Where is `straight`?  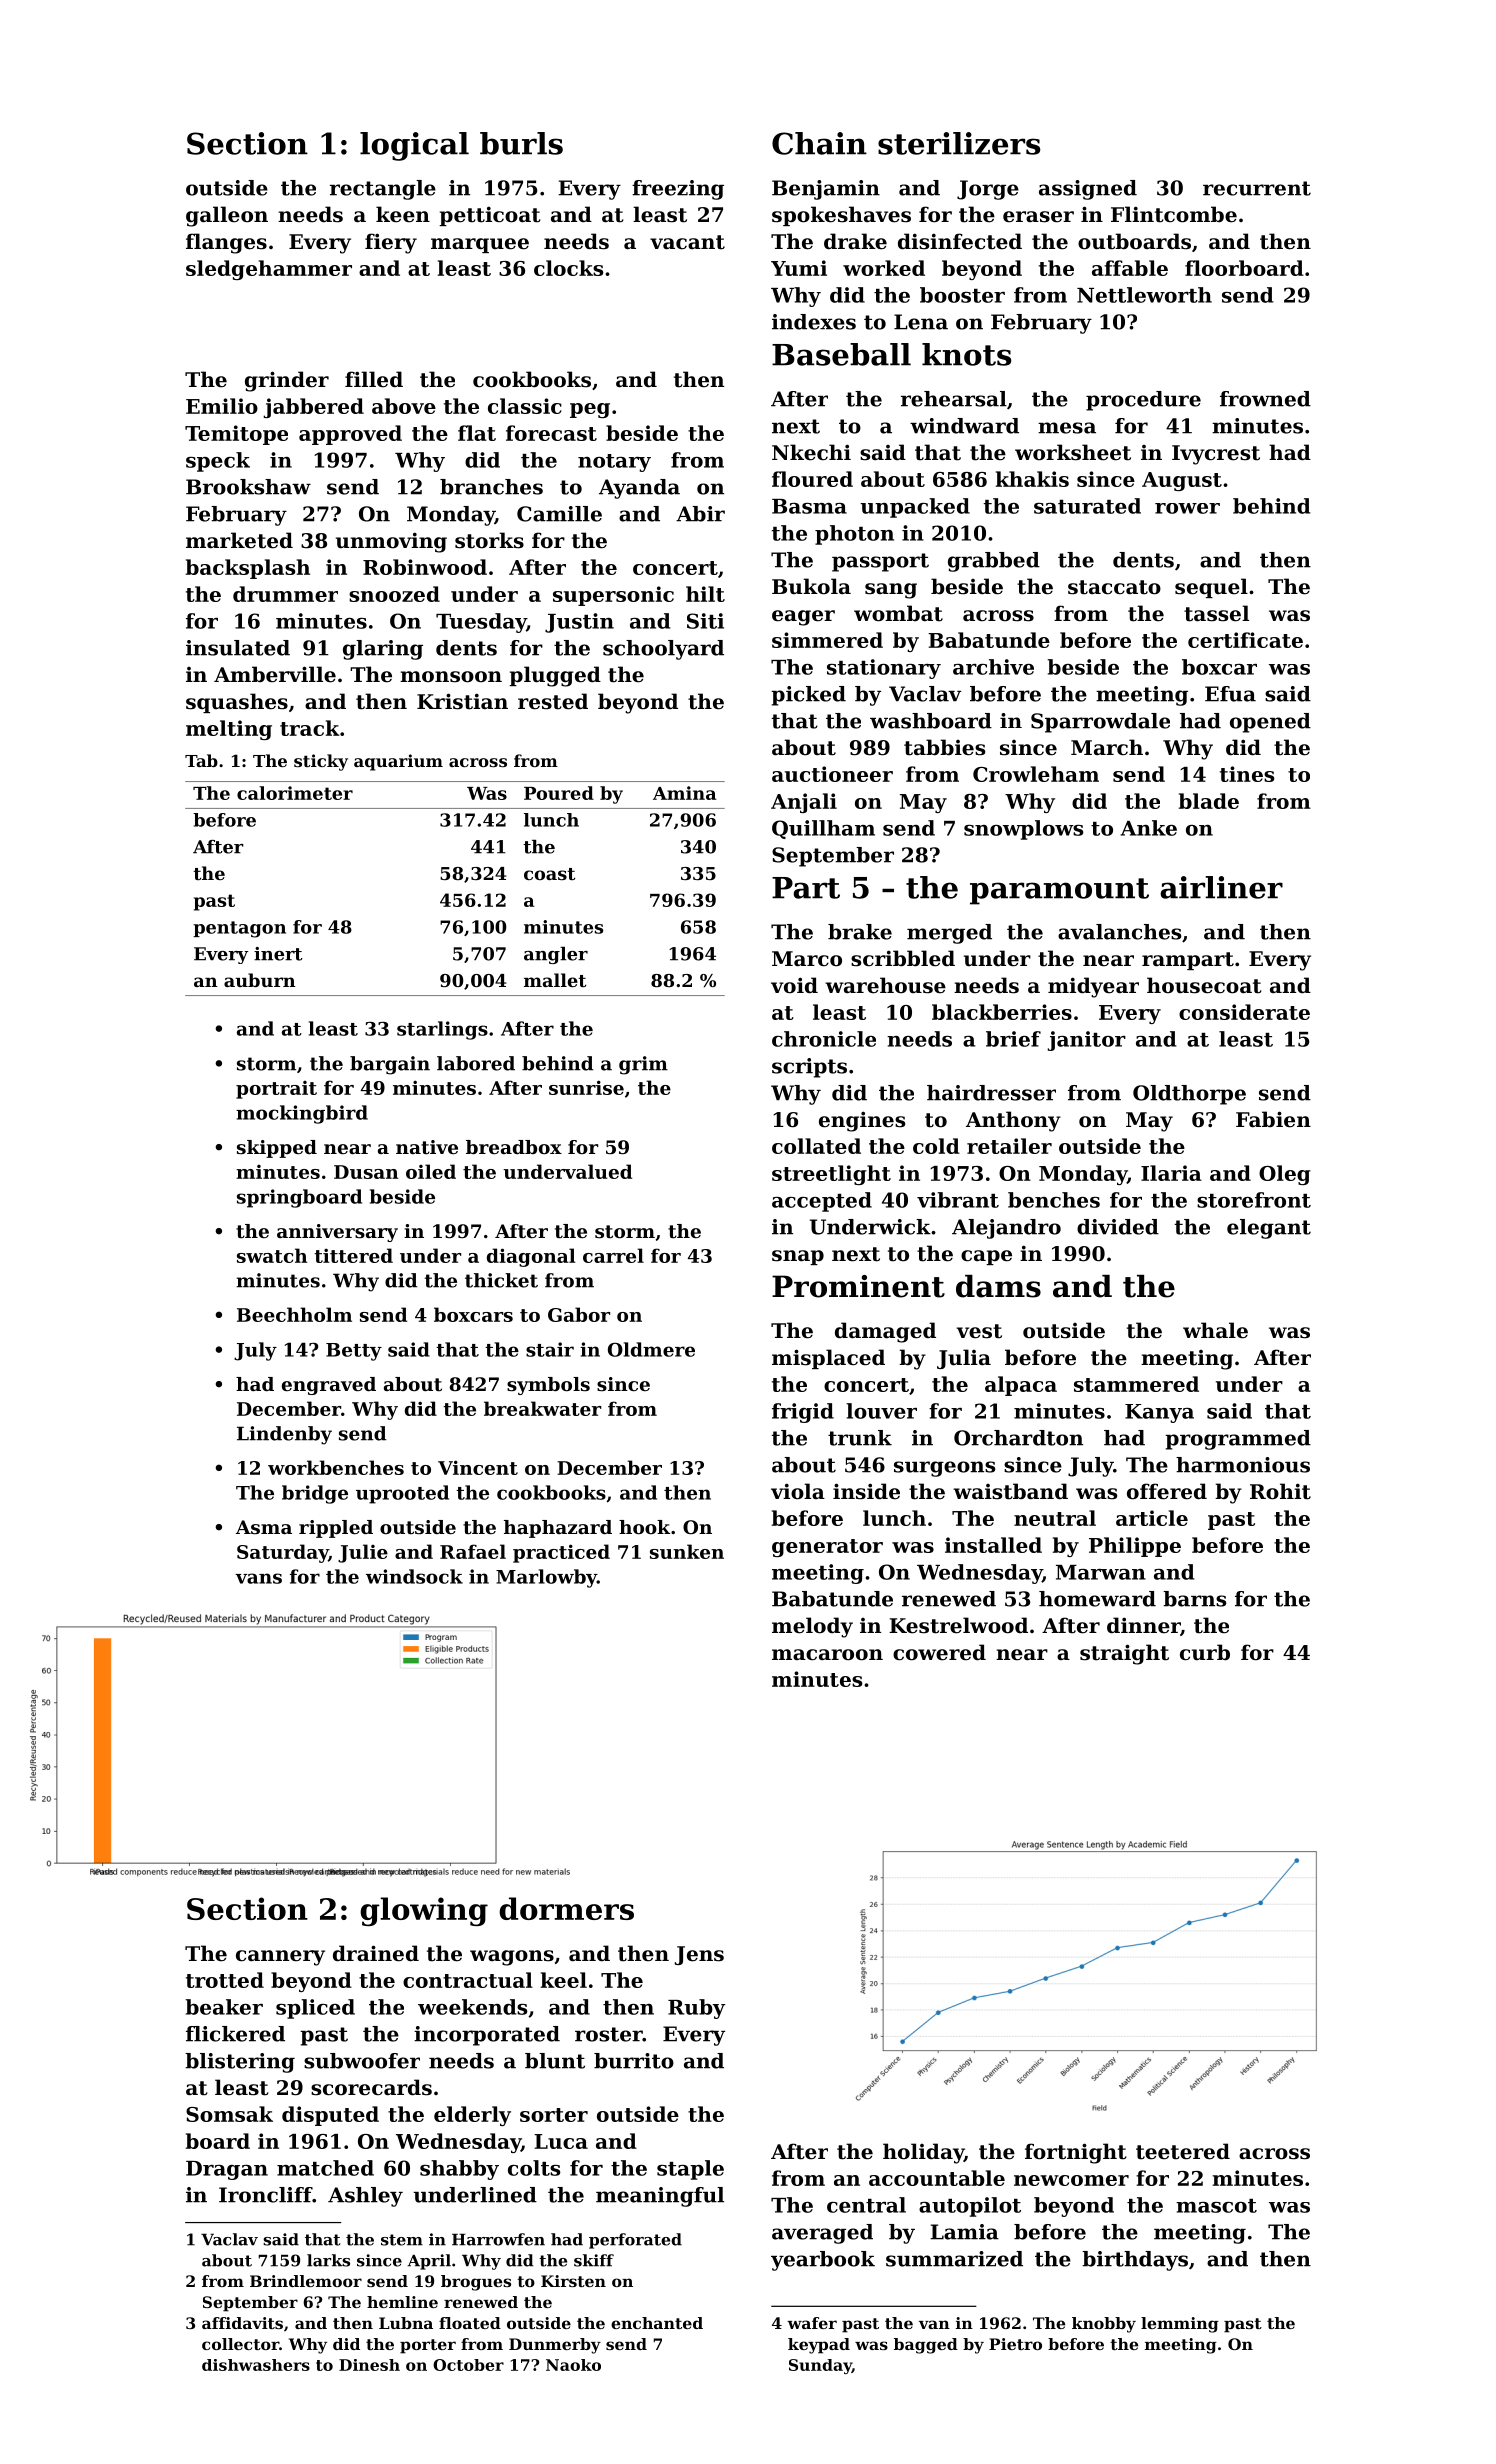 straight is located at coordinates (1124, 1654).
